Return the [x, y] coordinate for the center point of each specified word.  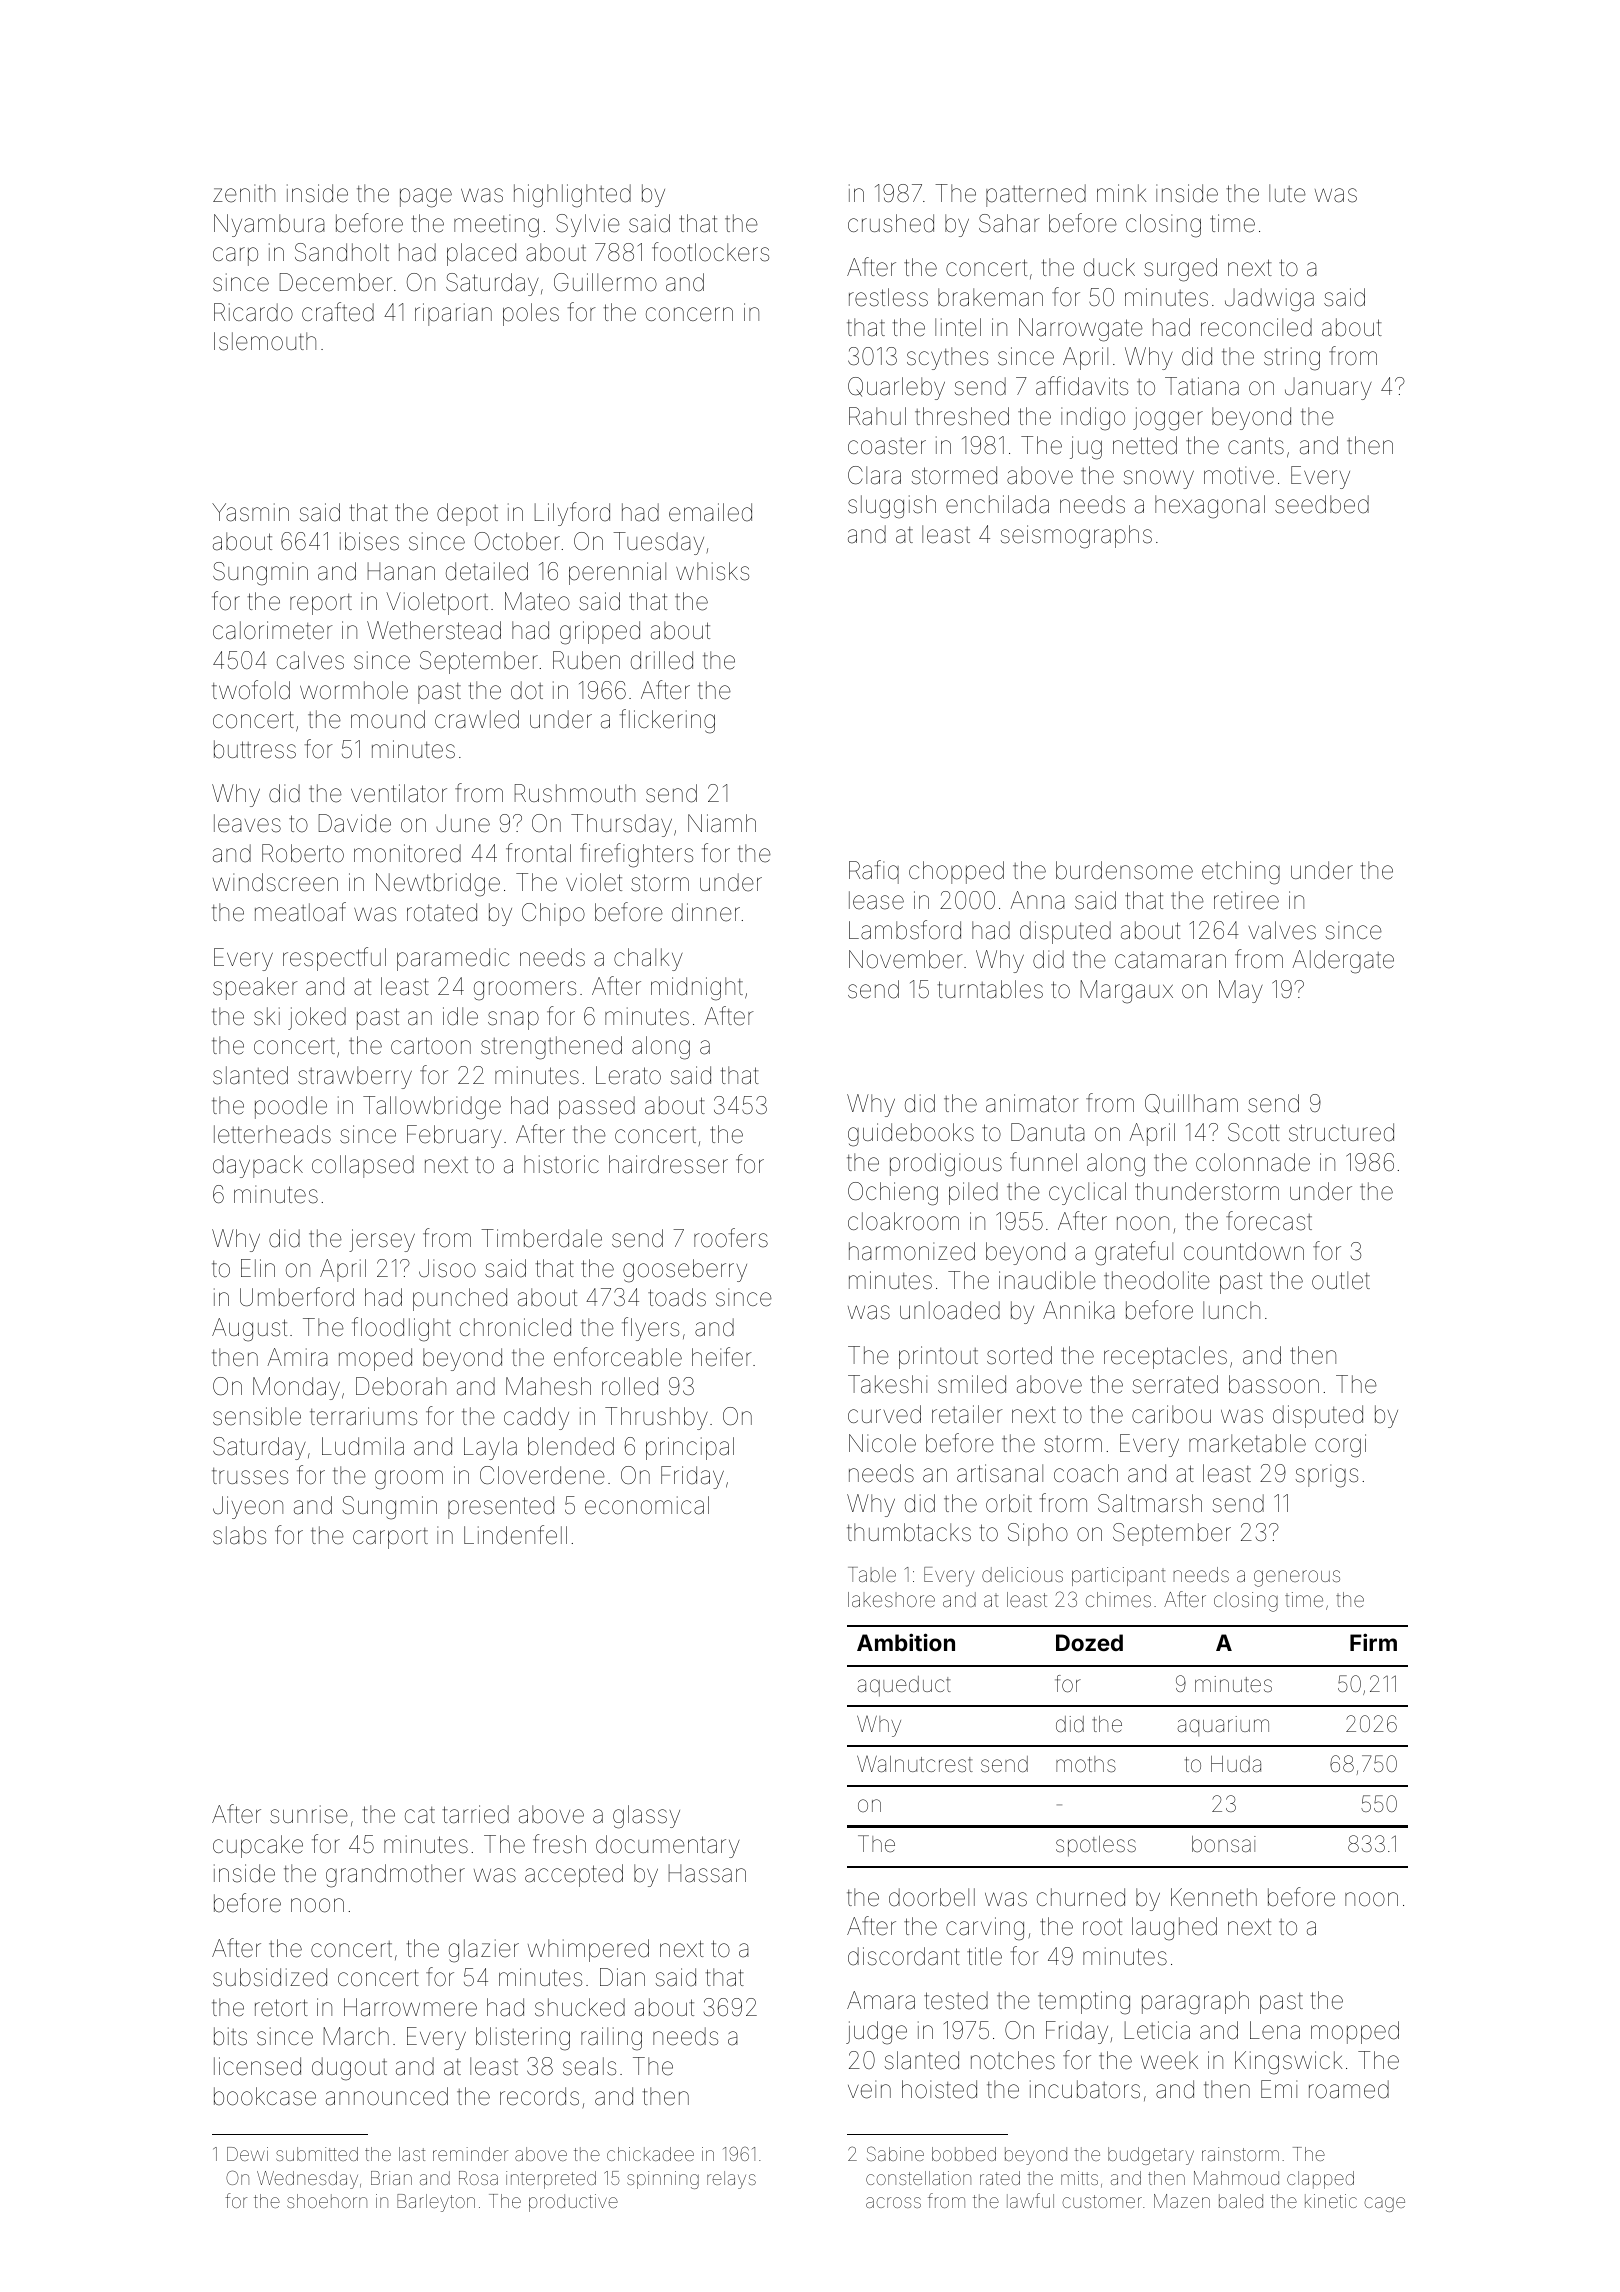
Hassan [707, 1873]
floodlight [401, 1329]
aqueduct [904, 1686]
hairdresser [668, 1164]
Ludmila [363, 1446]
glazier [484, 1951]
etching [1241, 873]
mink [1121, 193]
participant [1118, 1576]
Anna [1037, 900]
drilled [662, 660]
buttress [255, 749]
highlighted [572, 196]
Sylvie [588, 225]
